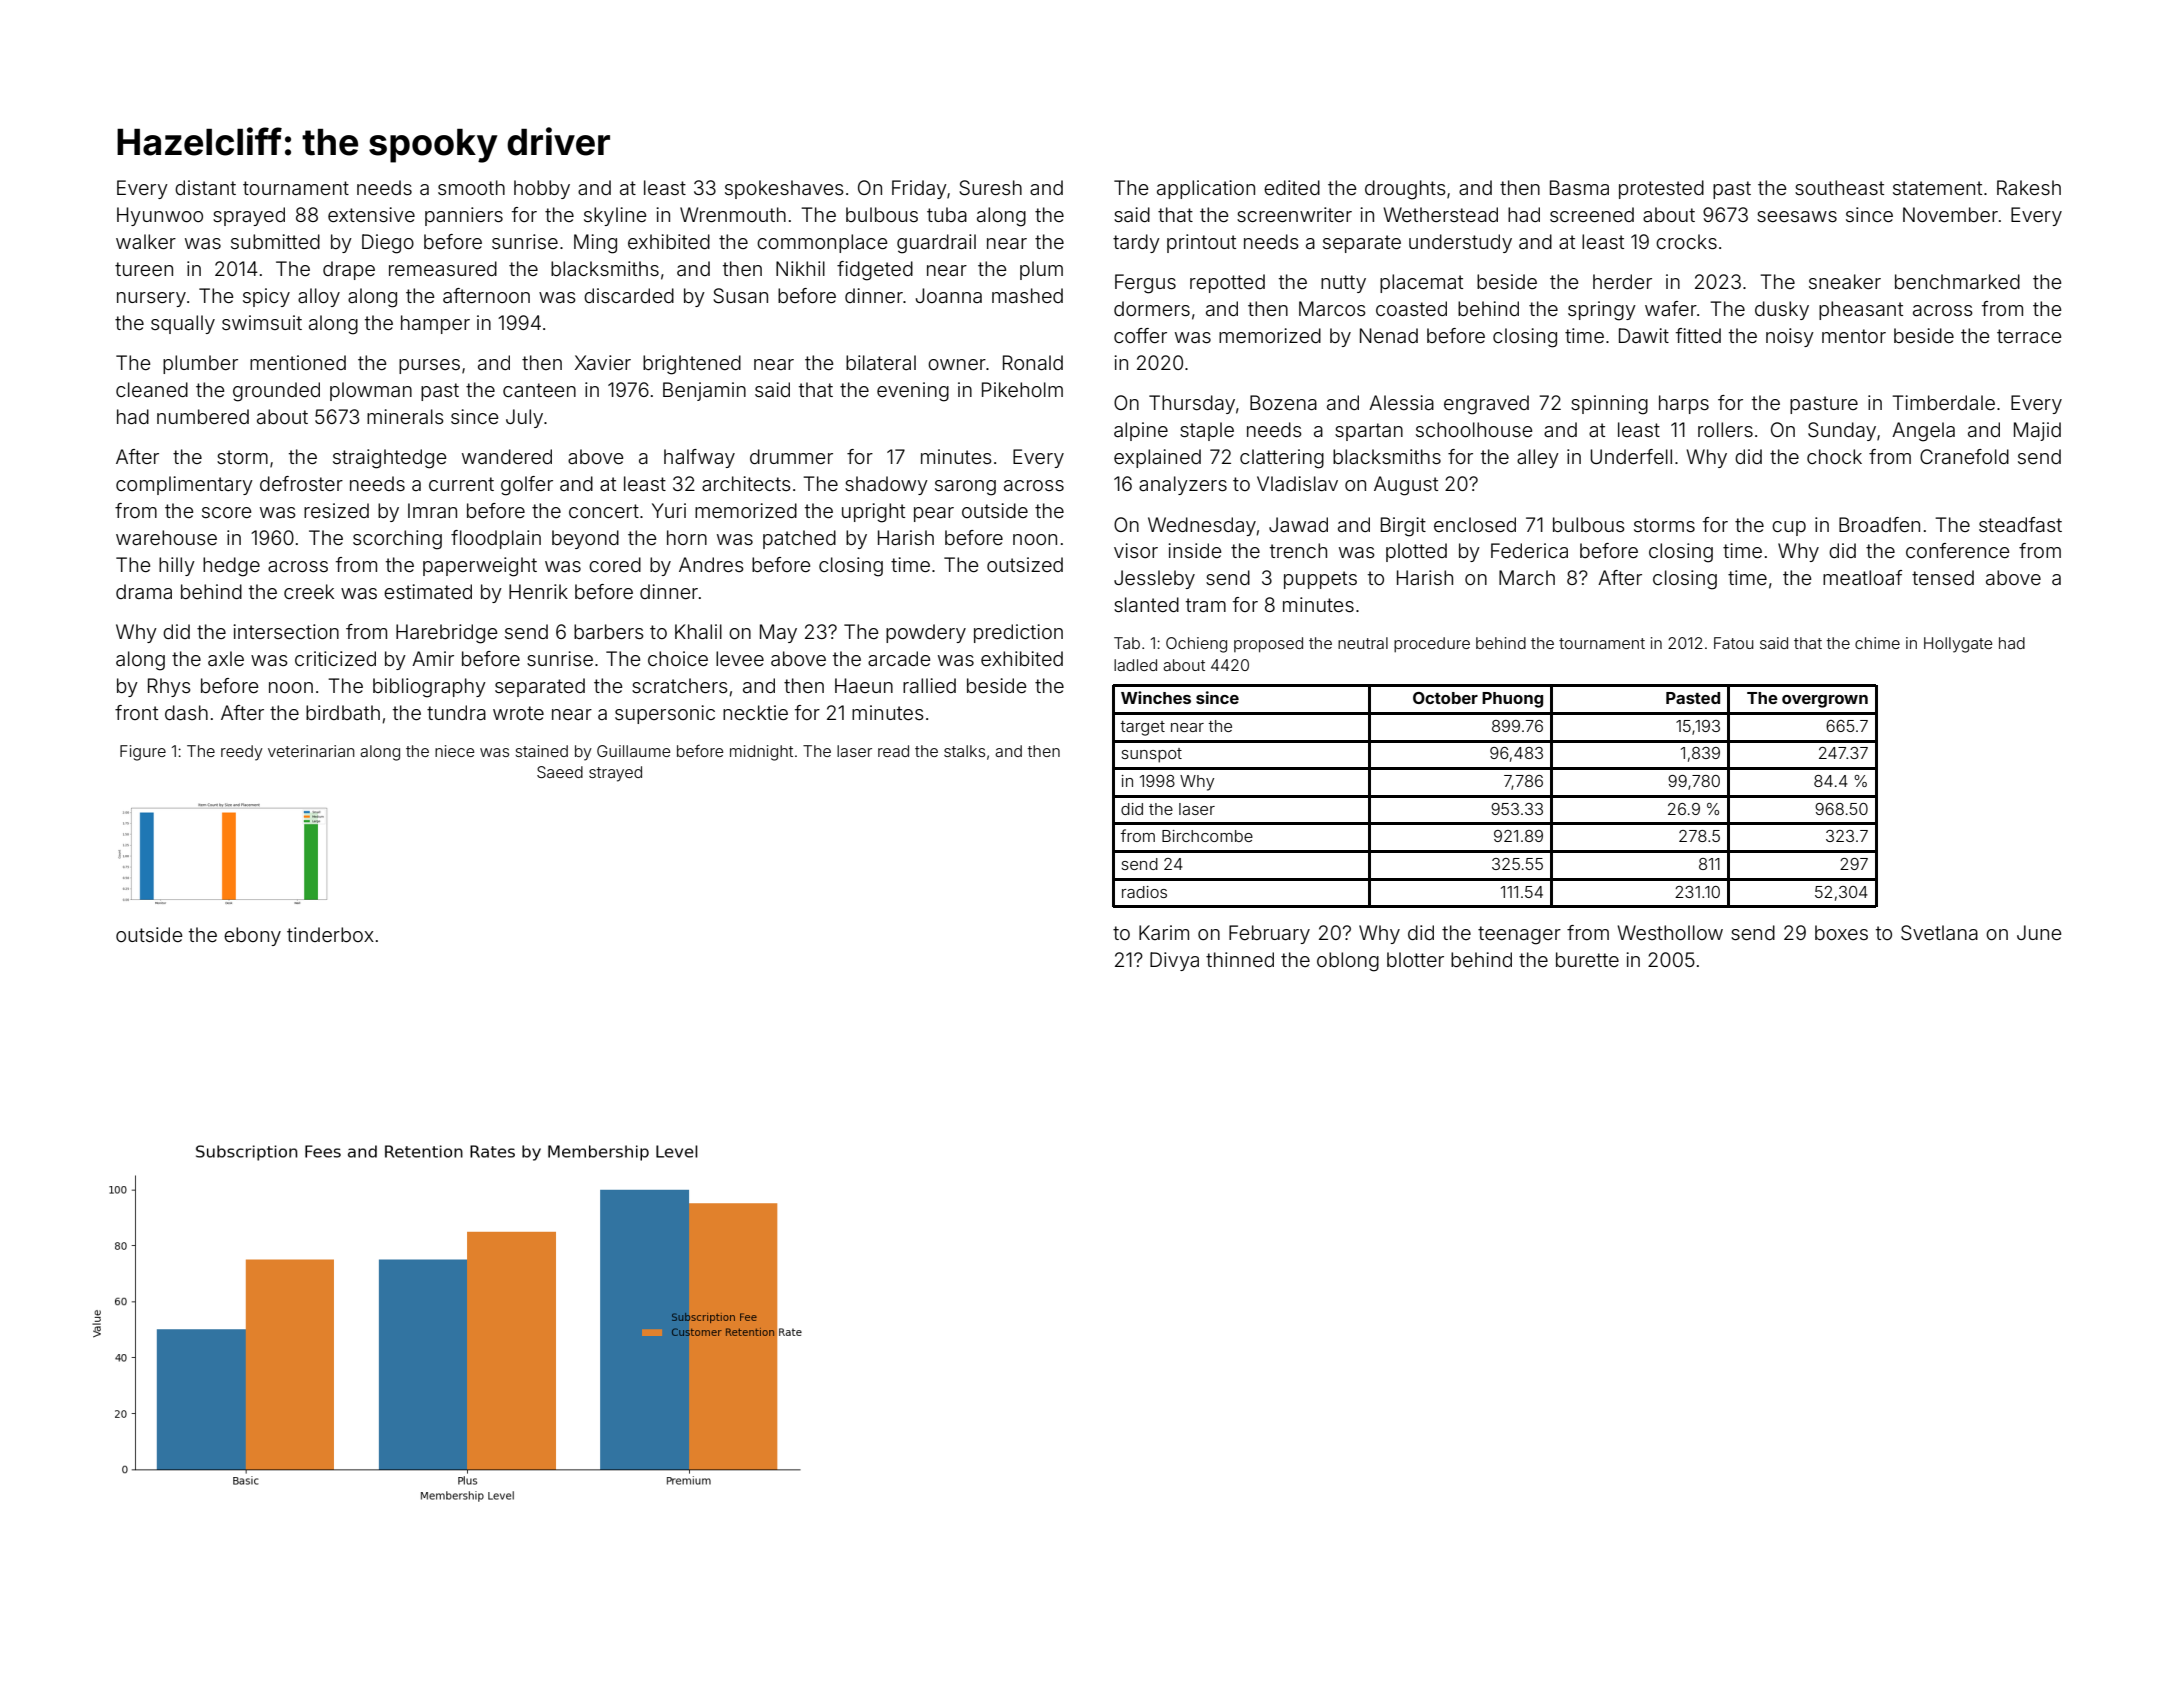  I want to click on visor, so click(1136, 550).
